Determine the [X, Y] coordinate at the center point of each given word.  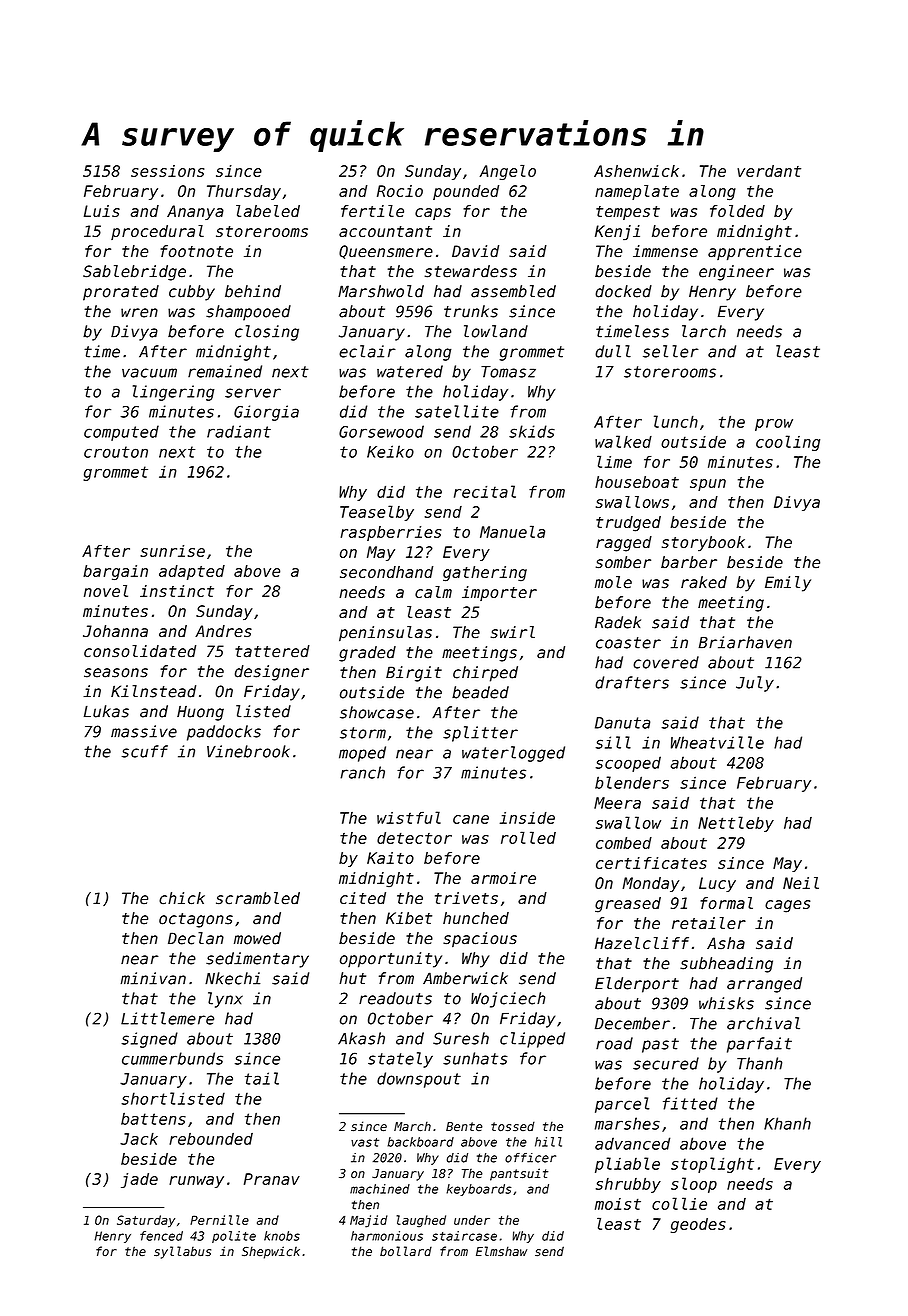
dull [613, 351]
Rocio [400, 191]
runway [196, 1182]
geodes [698, 1225]
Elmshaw [501, 1251]
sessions [167, 171]
